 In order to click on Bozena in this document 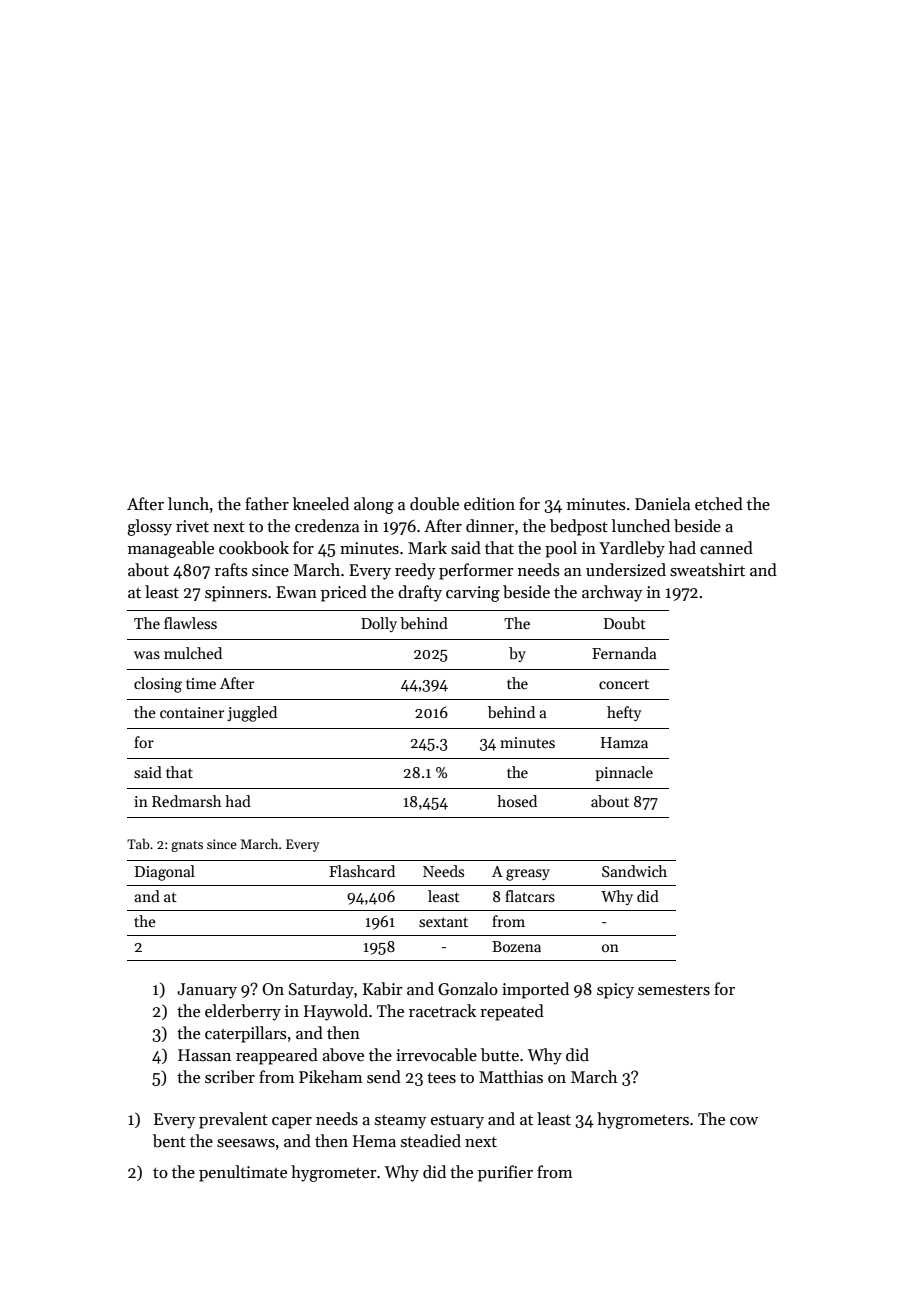, I will do `click(516, 946)`.
